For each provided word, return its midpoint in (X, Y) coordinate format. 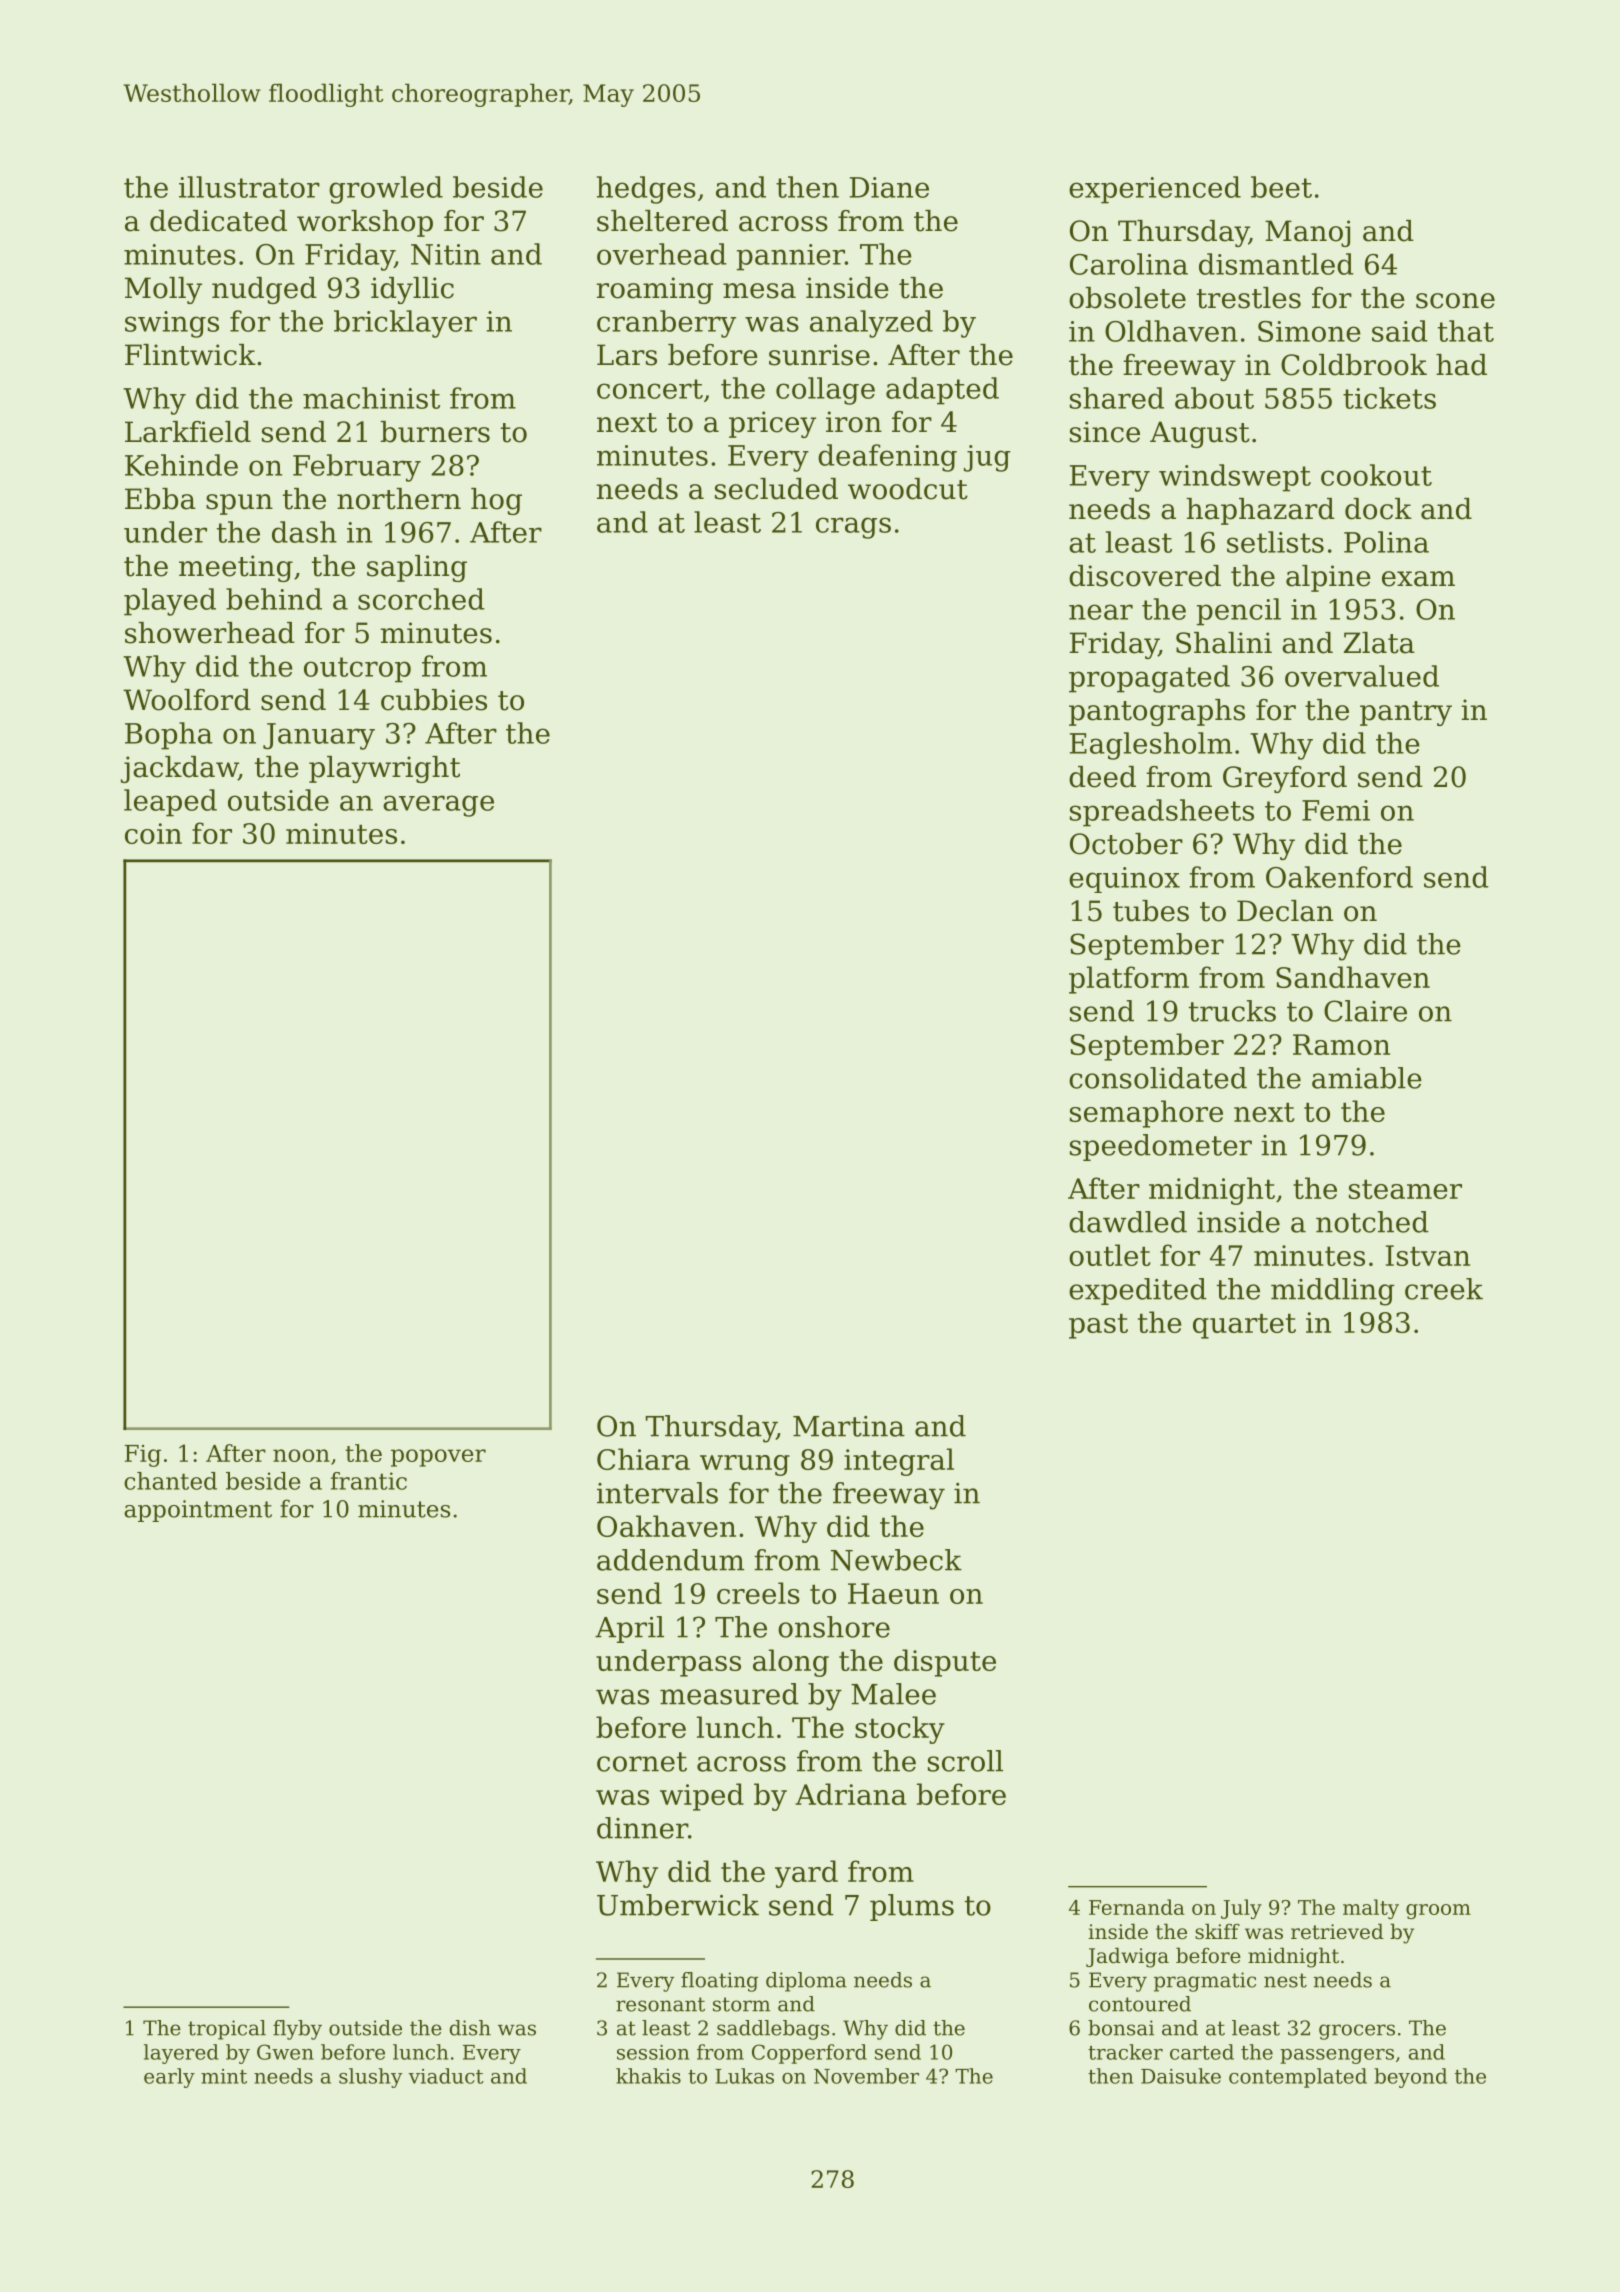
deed (1102, 777)
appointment (198, 1511)
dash (304, 532)
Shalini (1224, 643)
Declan (1285, 911)
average (438, 806)
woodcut (908, 489)
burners (435, 432)
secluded (776, 489)
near (1101, 612)
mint (224, 2076)
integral (899, 1462)
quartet (1244, 1326)
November (866, 2076)
